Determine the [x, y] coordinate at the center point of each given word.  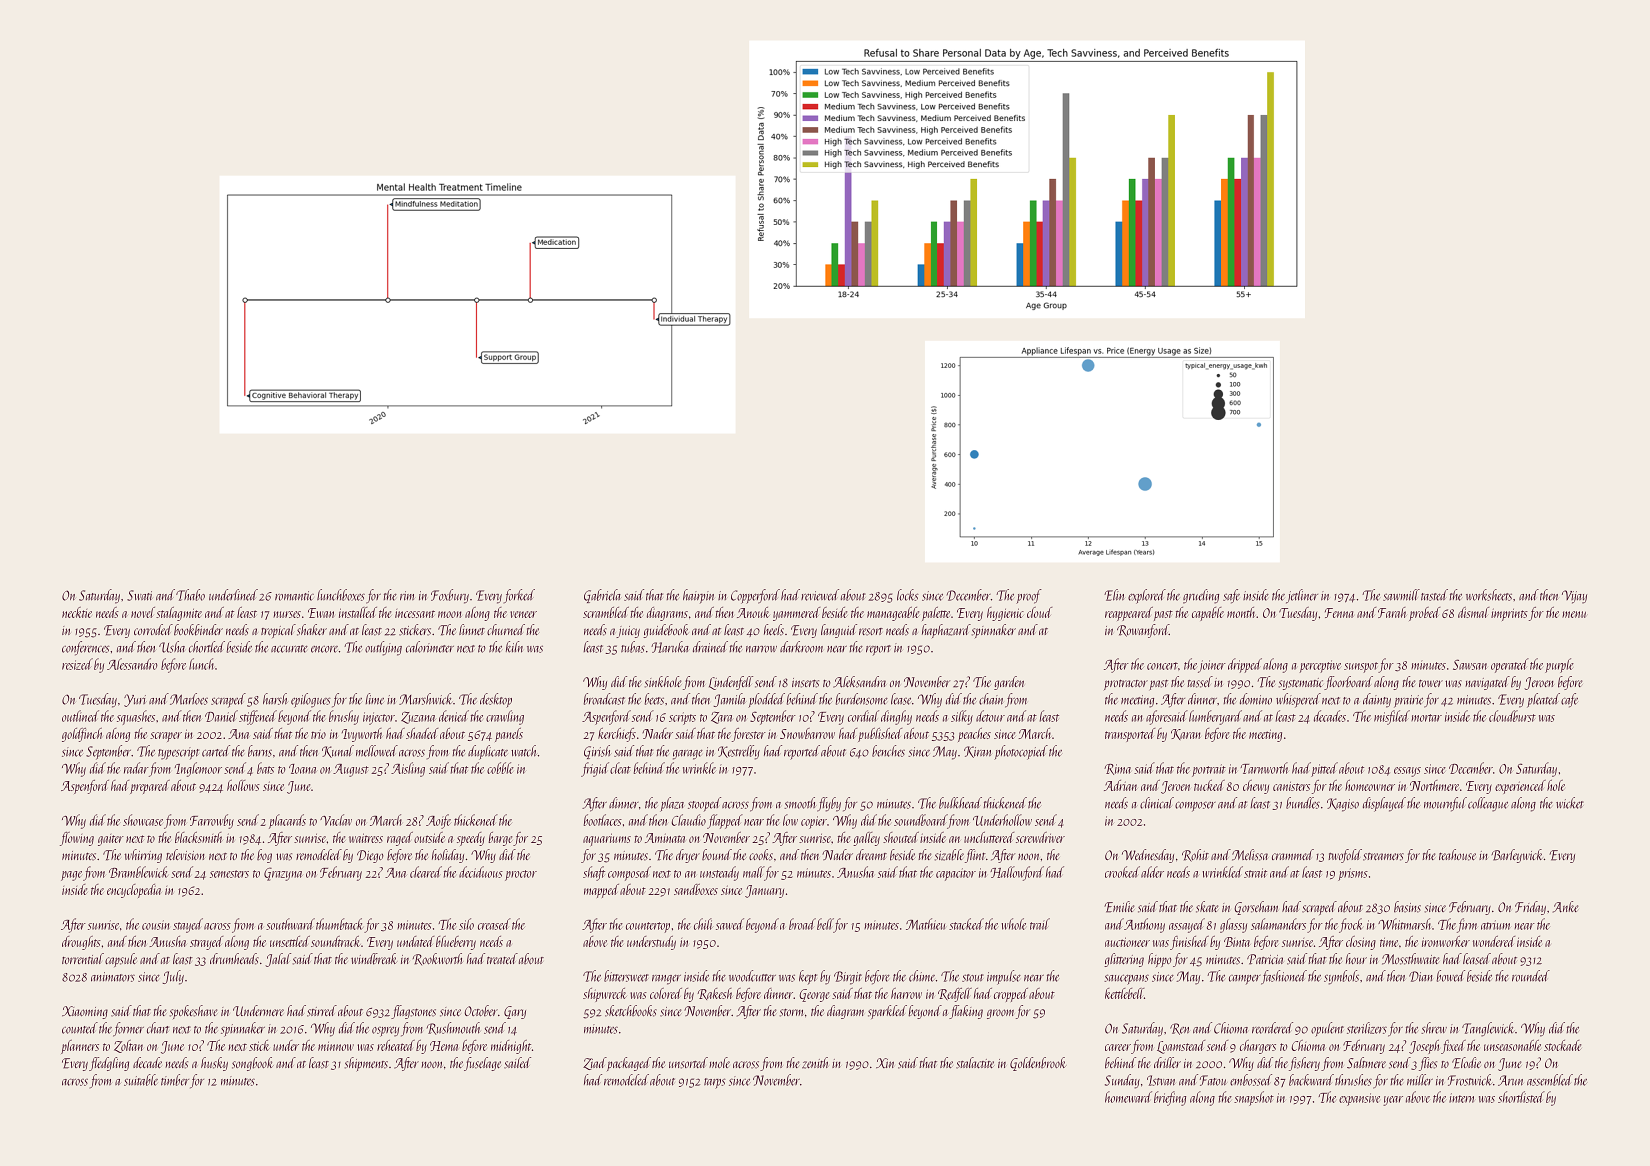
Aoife [438, 821]
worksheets [1489, 595]
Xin [885, 1063]
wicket [1570, 803]
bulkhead [960, 803]
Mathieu [925, 924]
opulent [1327, 1029]
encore [324, 649]
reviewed [820, 595]
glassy [1233, 925]
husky [214, 1064]
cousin [155, 925]
